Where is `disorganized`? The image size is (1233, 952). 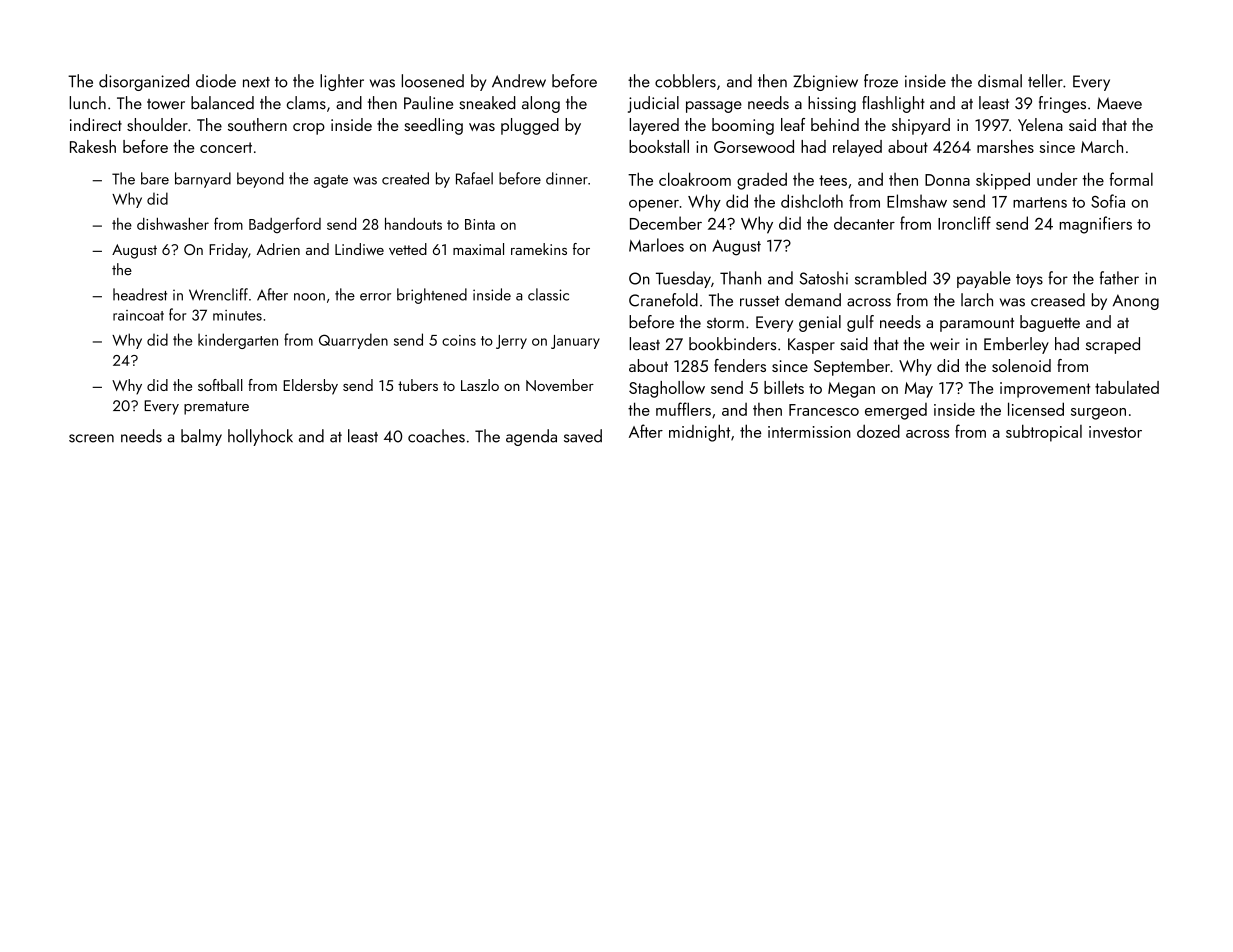
disorganized is located at coordinates (144, 82).
